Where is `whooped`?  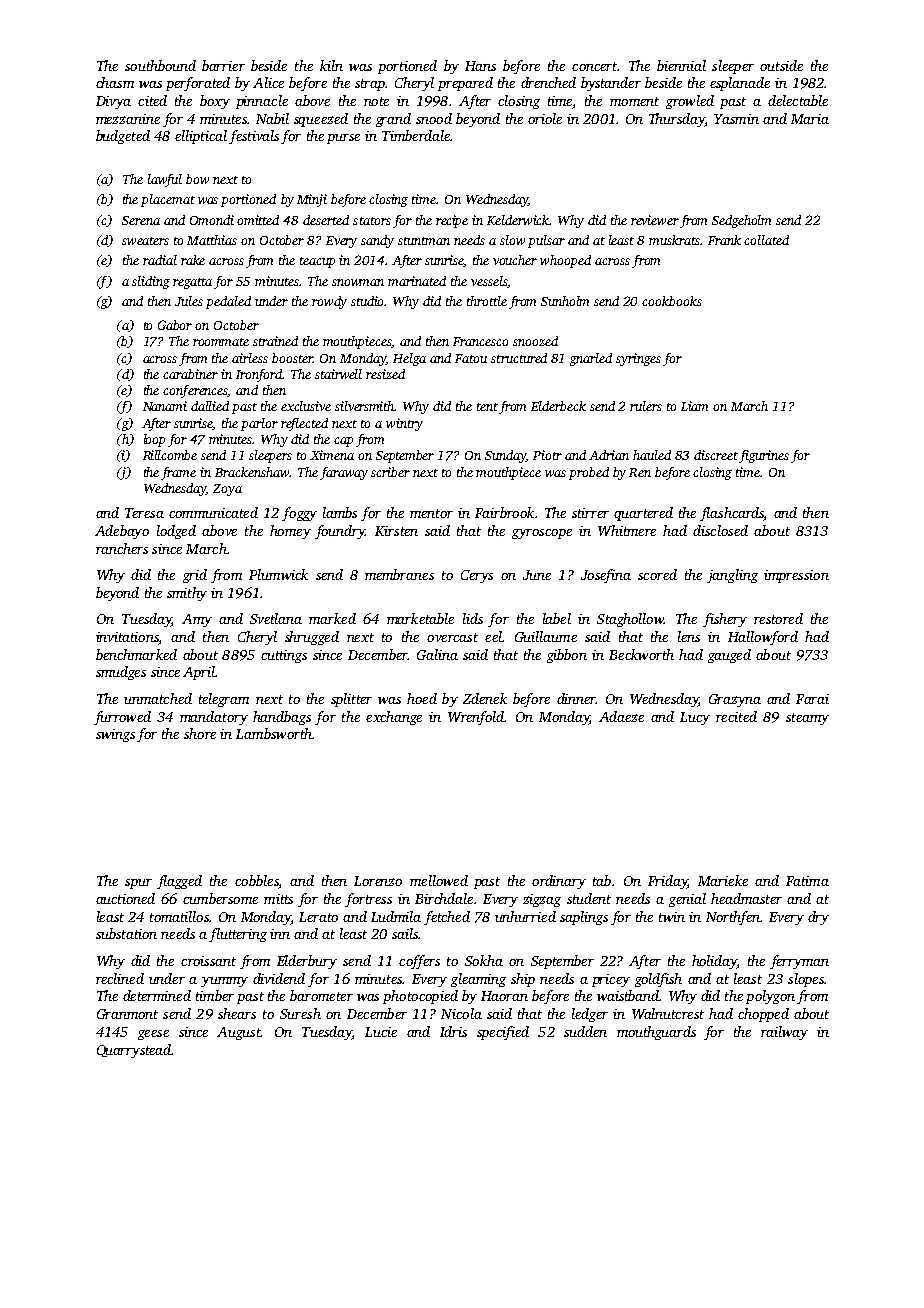 whooped is located at coordinates (565, 261).
